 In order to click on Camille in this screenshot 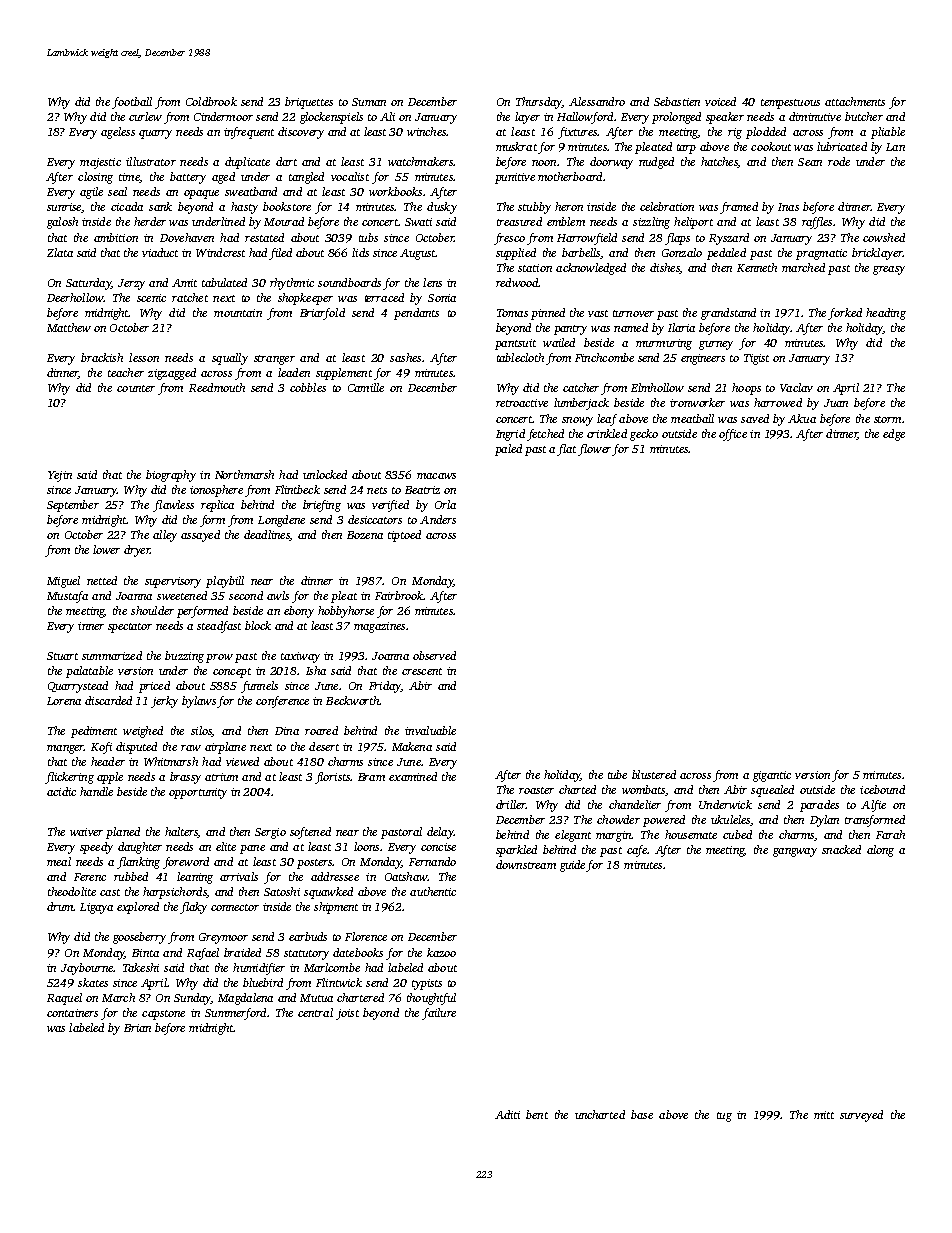, I will do `click(366, 387)`.
